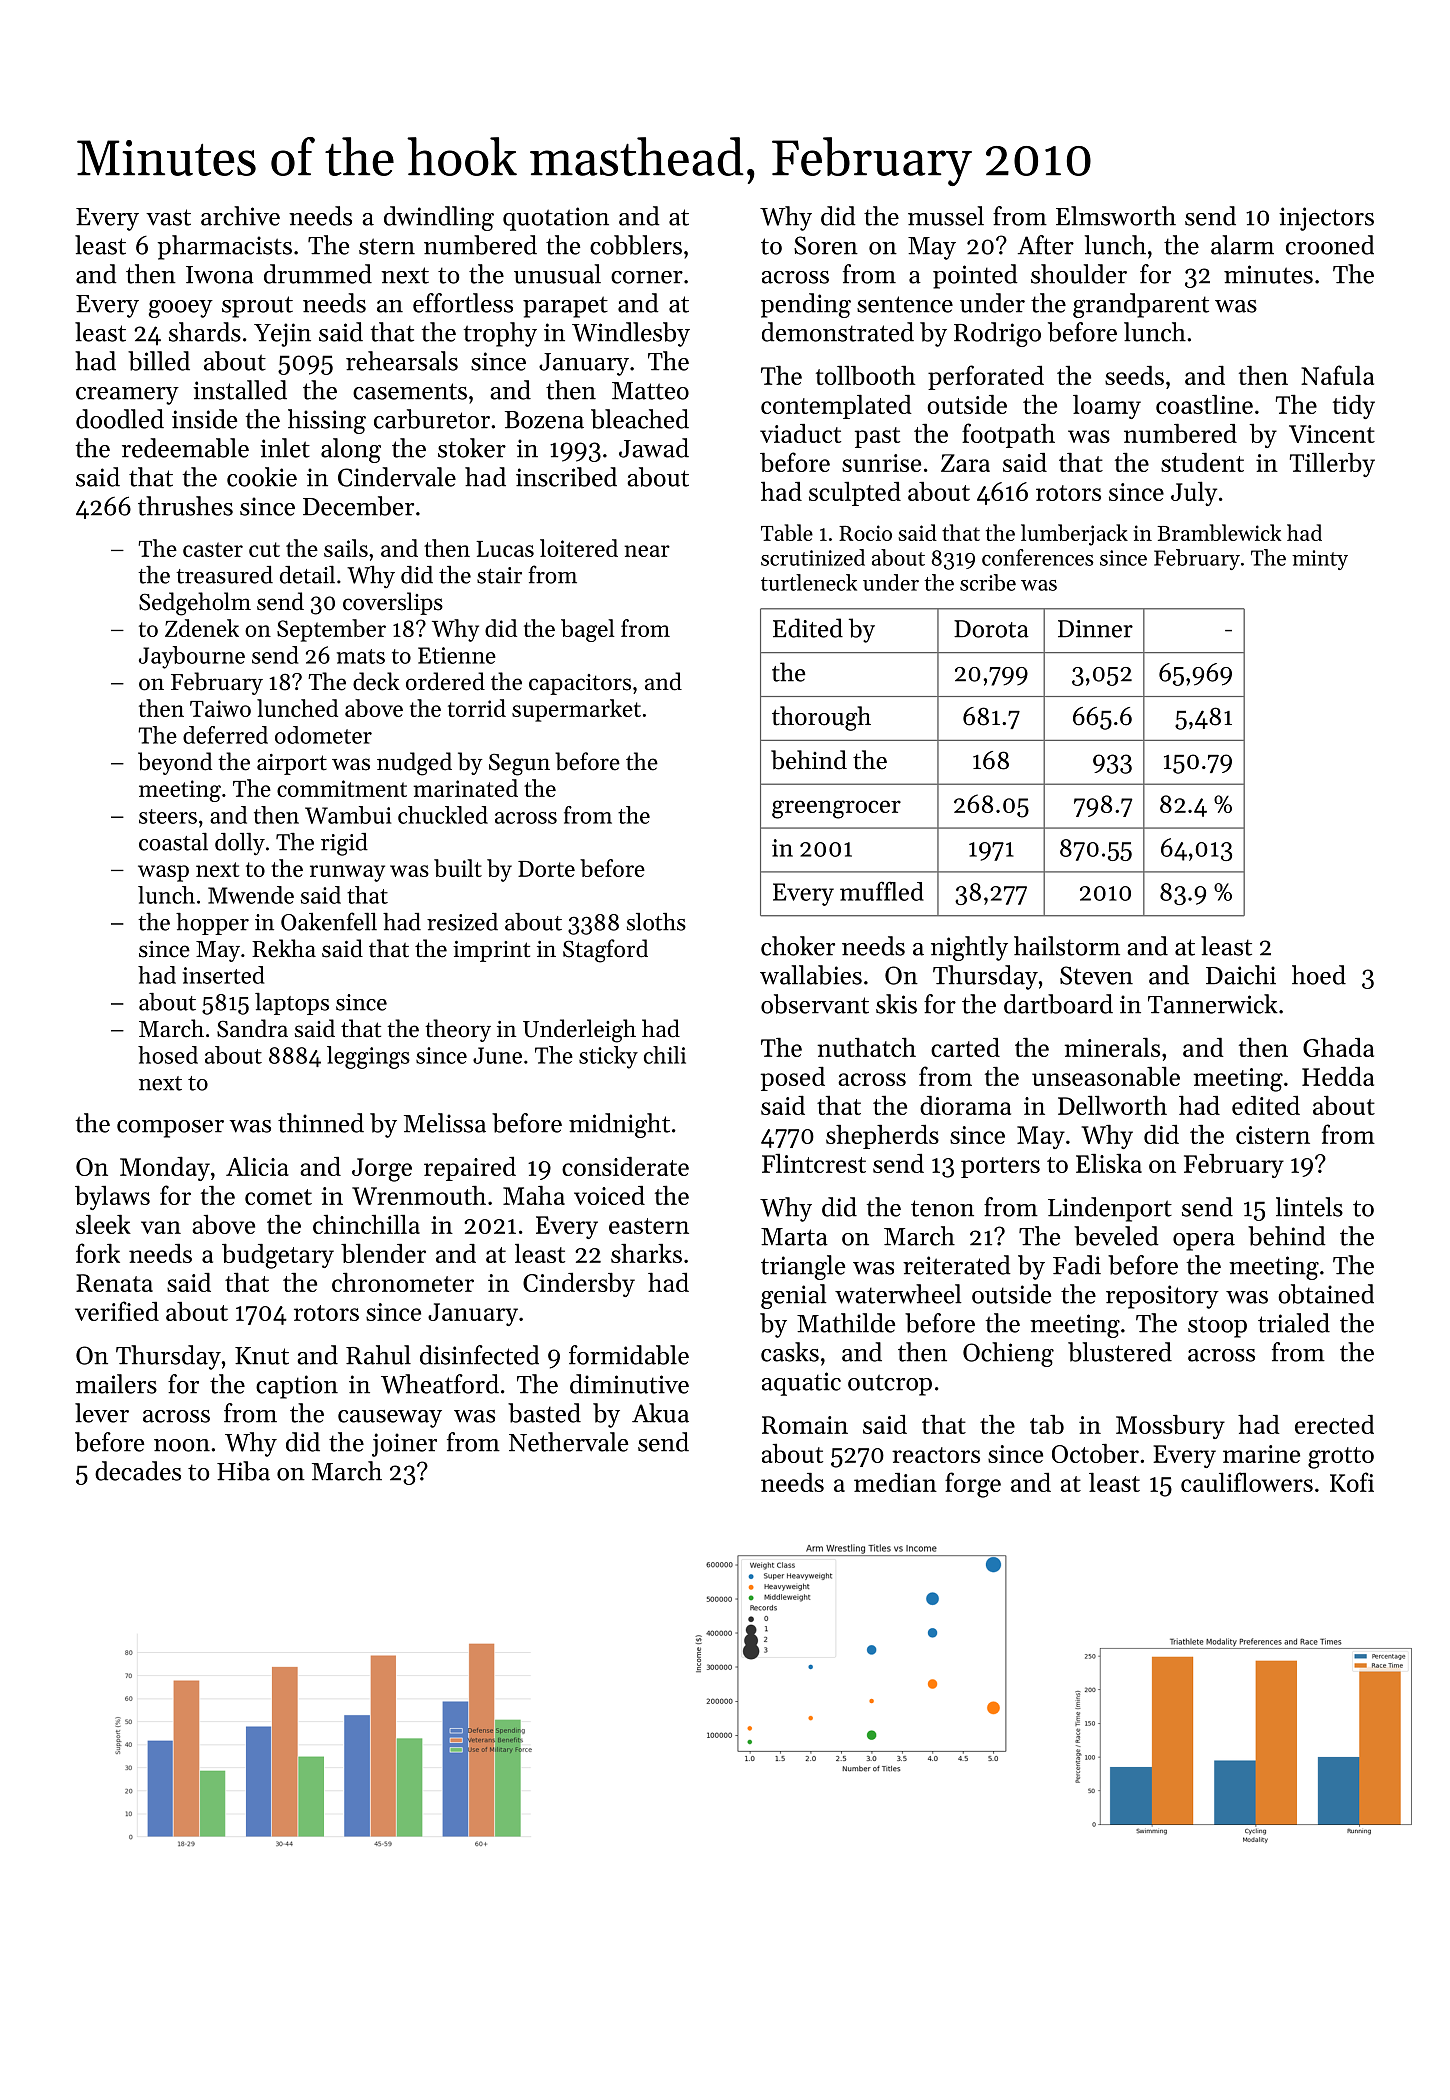 The width and height of the page is (1450, 2100). What do you see at coordinates (463, 303) in the page?
I see `effortless` at bounding box center [463, 303].
